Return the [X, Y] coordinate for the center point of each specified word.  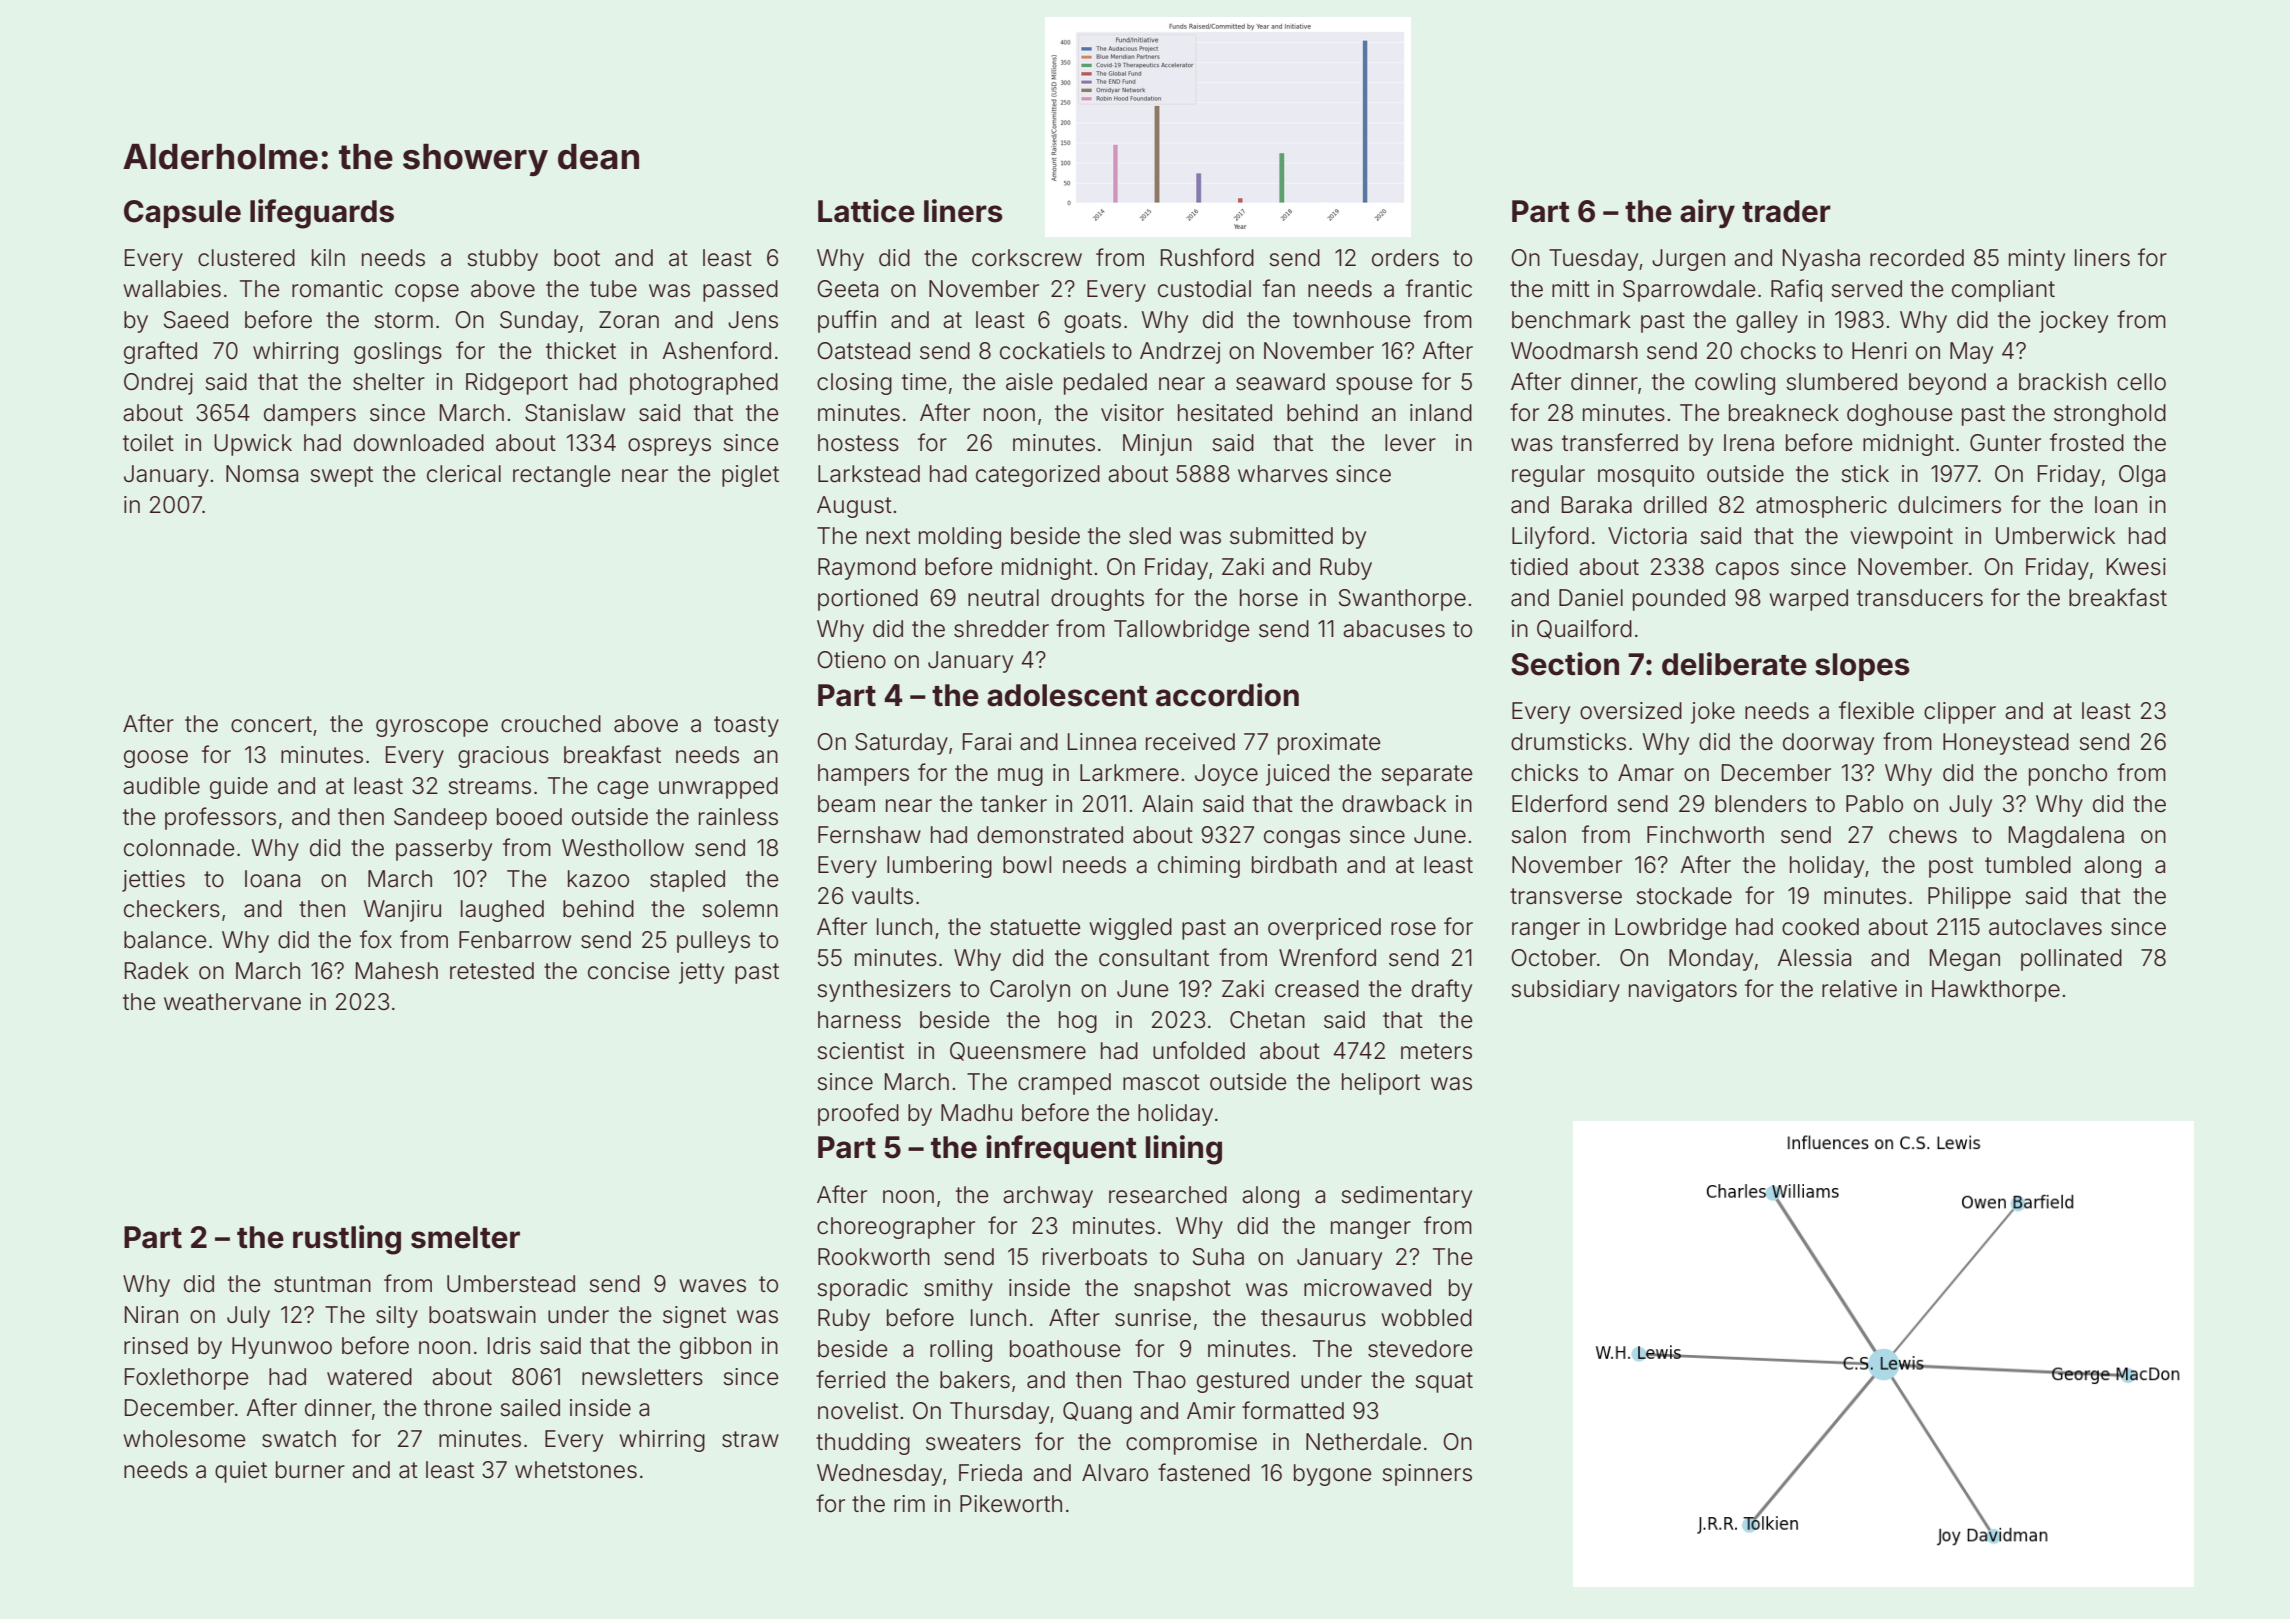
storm [403, 320]
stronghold [2110, 415]
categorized [1038, 476]
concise [629, 971]
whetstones [576, 1470]
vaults [882, 896]
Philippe [1969, 898]
